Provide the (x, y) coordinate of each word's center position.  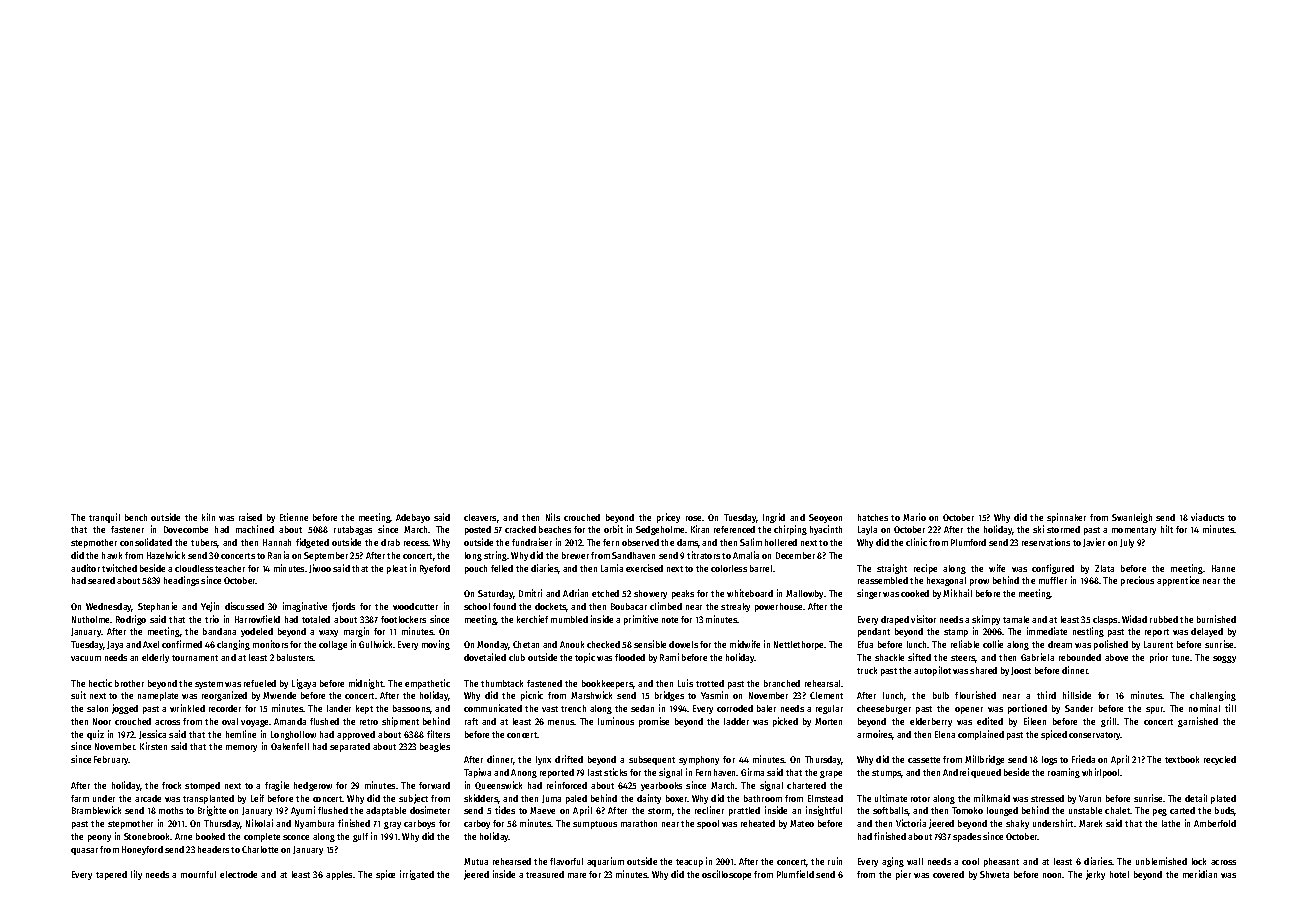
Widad (1134, 619)
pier (903, 875)
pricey (668, 518)
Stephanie (157, 607)
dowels (683, 644)
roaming (1064, 773)
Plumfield (795, 874)
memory (241, 748)
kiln (208, 517)
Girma (752, 772)
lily (136, 875)
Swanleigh (1132, 518)
